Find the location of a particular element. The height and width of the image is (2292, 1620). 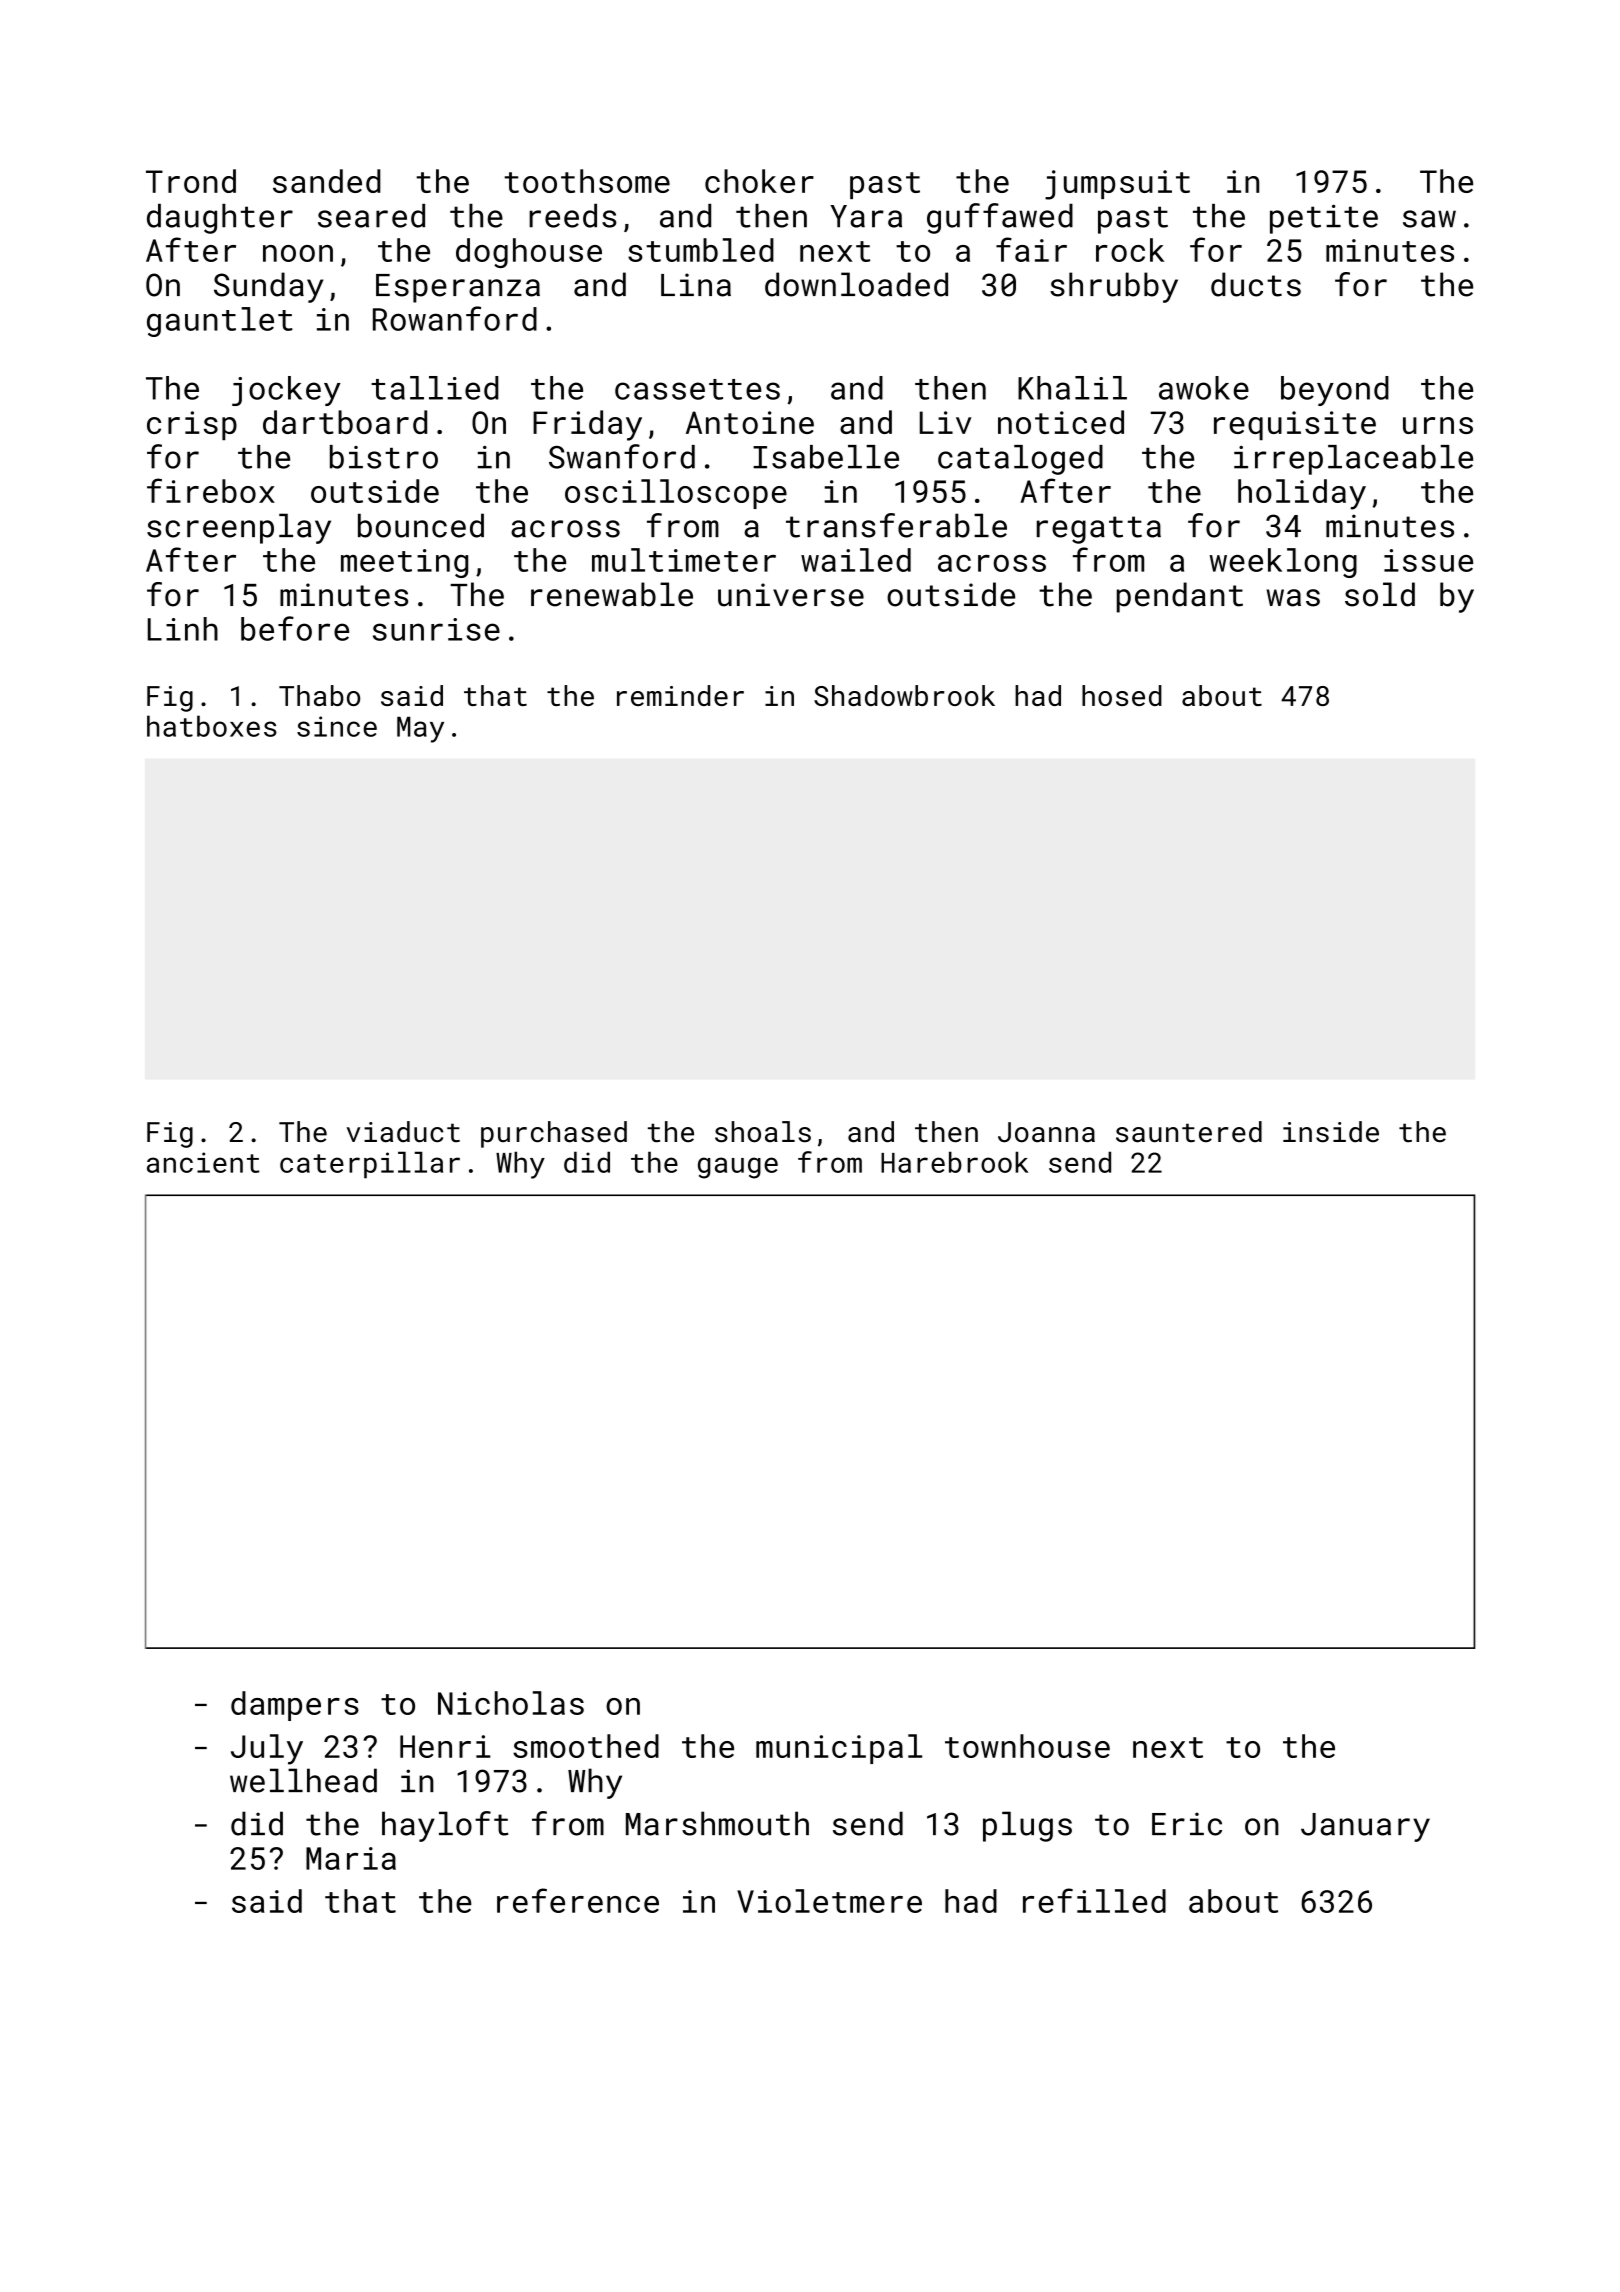

jumpsuit is located at coordinates (1117, 185).
